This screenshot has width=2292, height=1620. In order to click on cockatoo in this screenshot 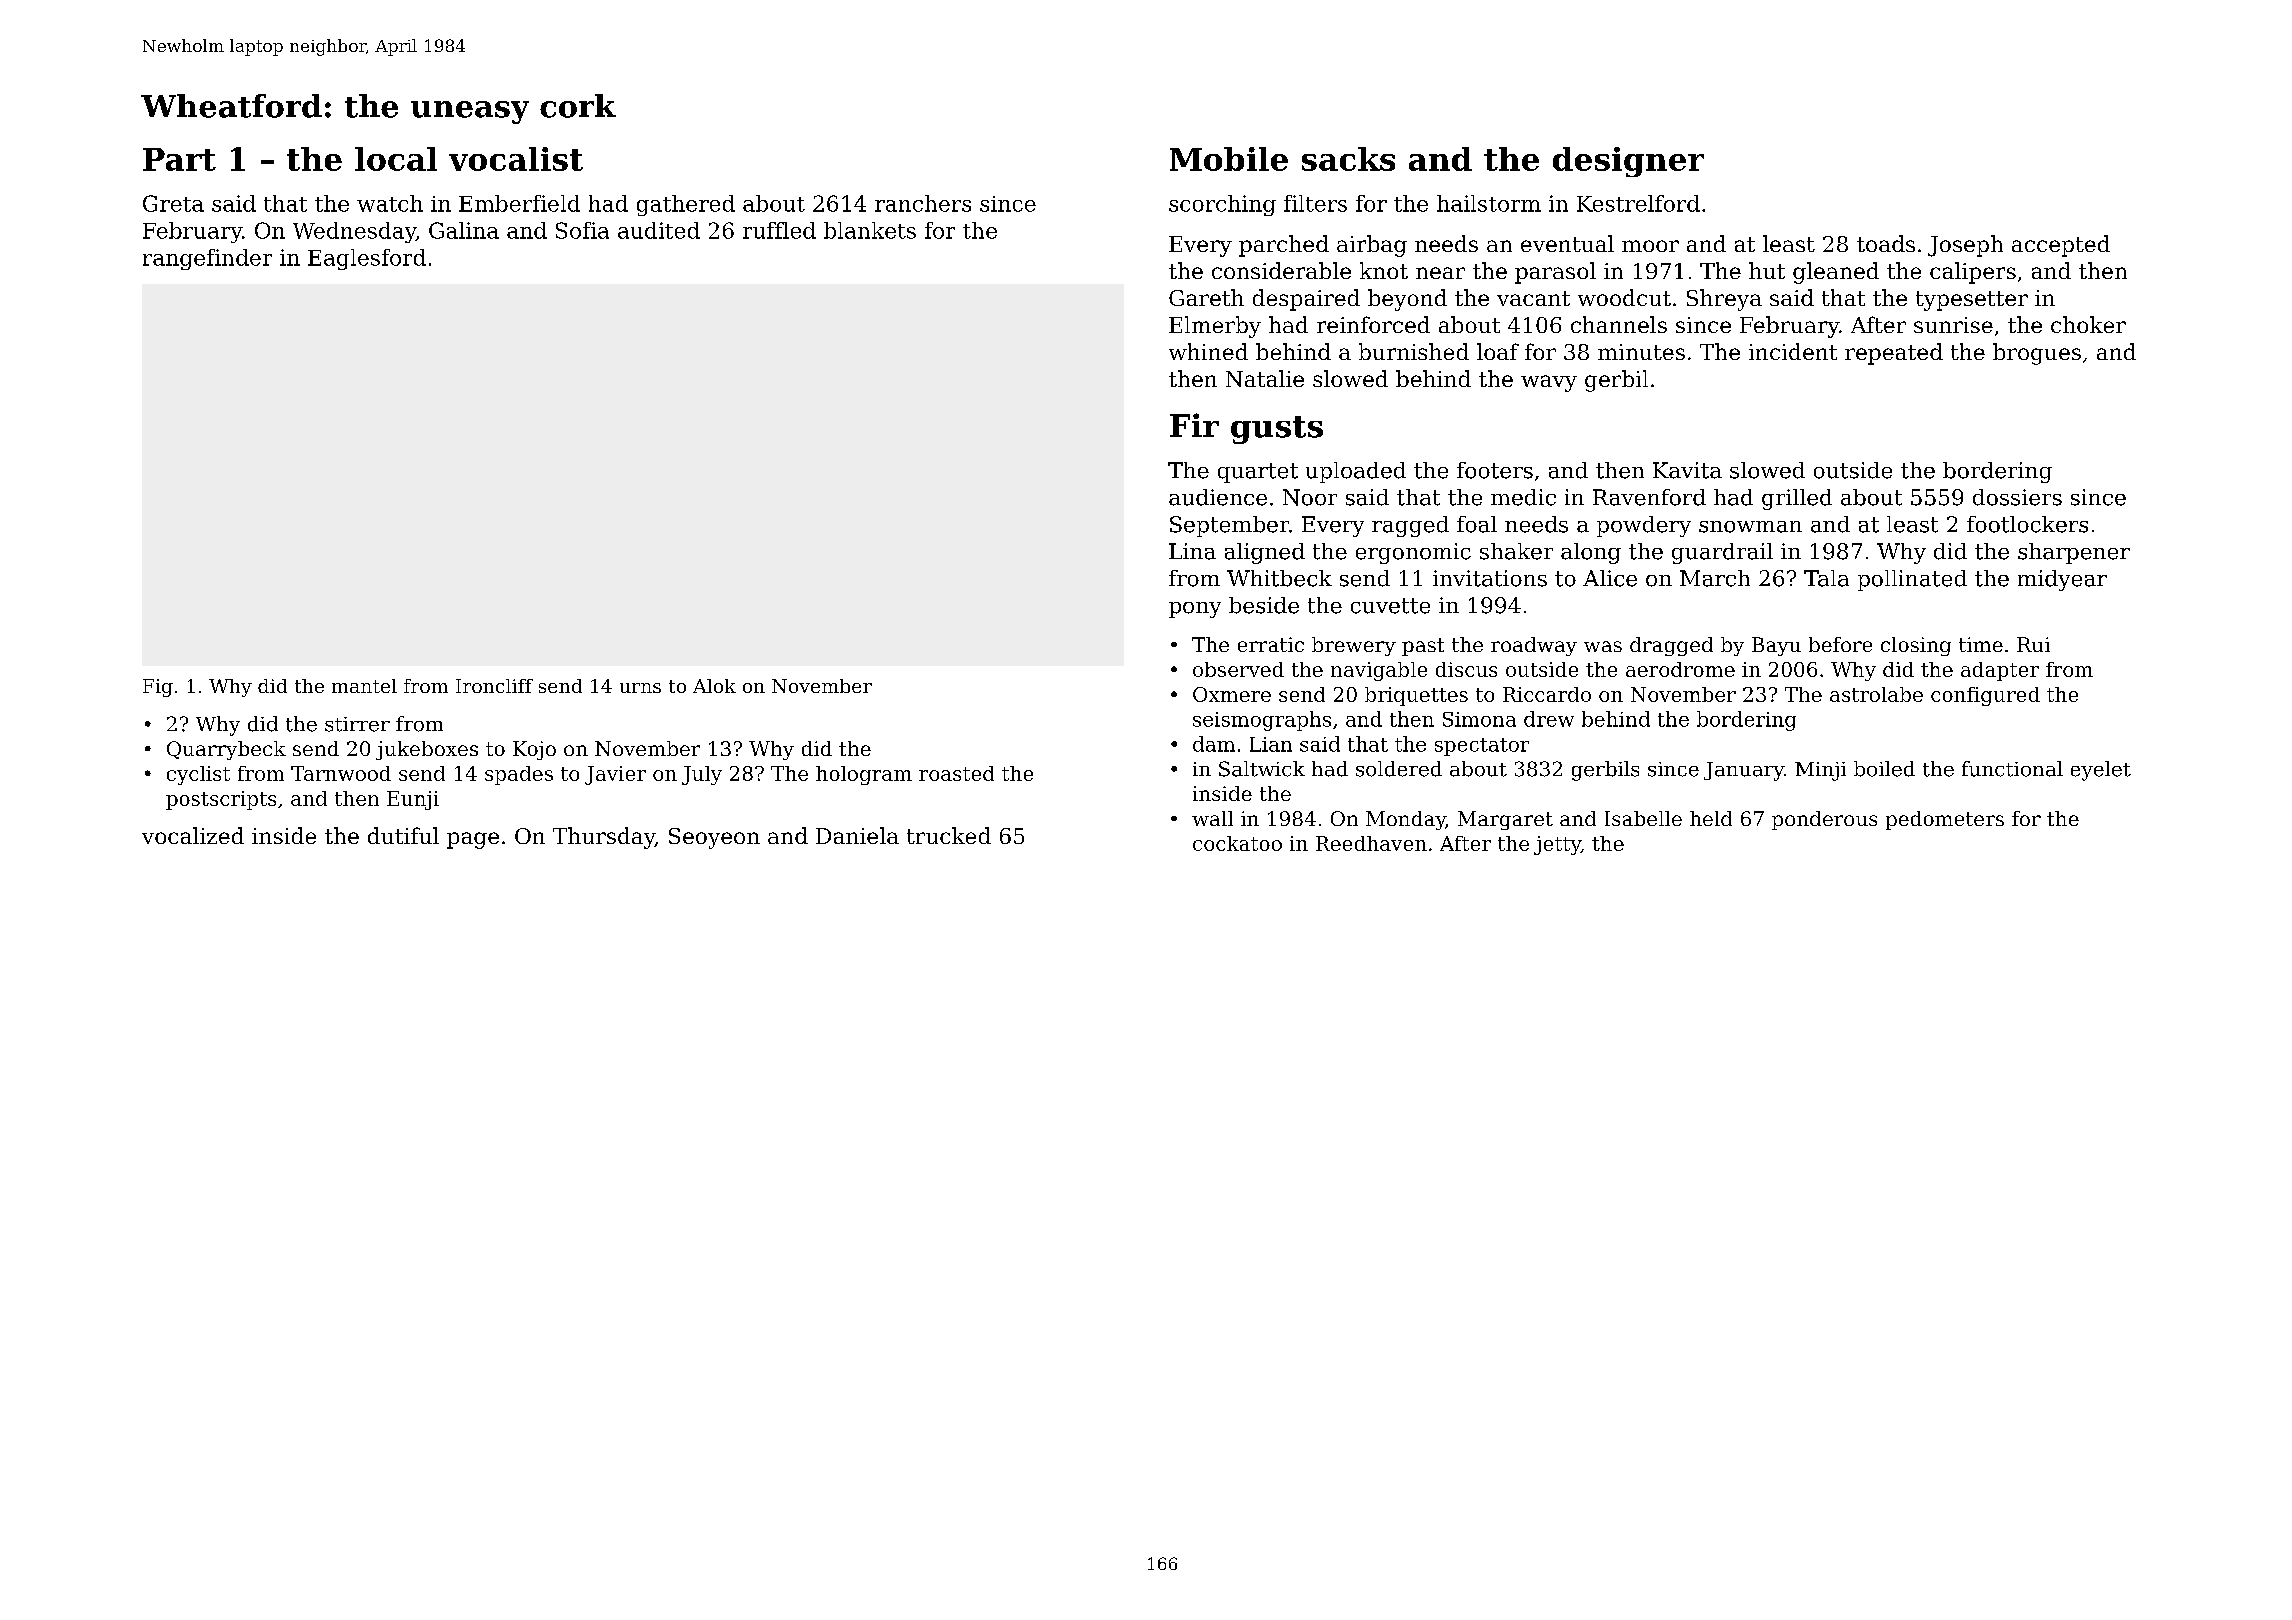, I will do `click(1237, 843)`.
